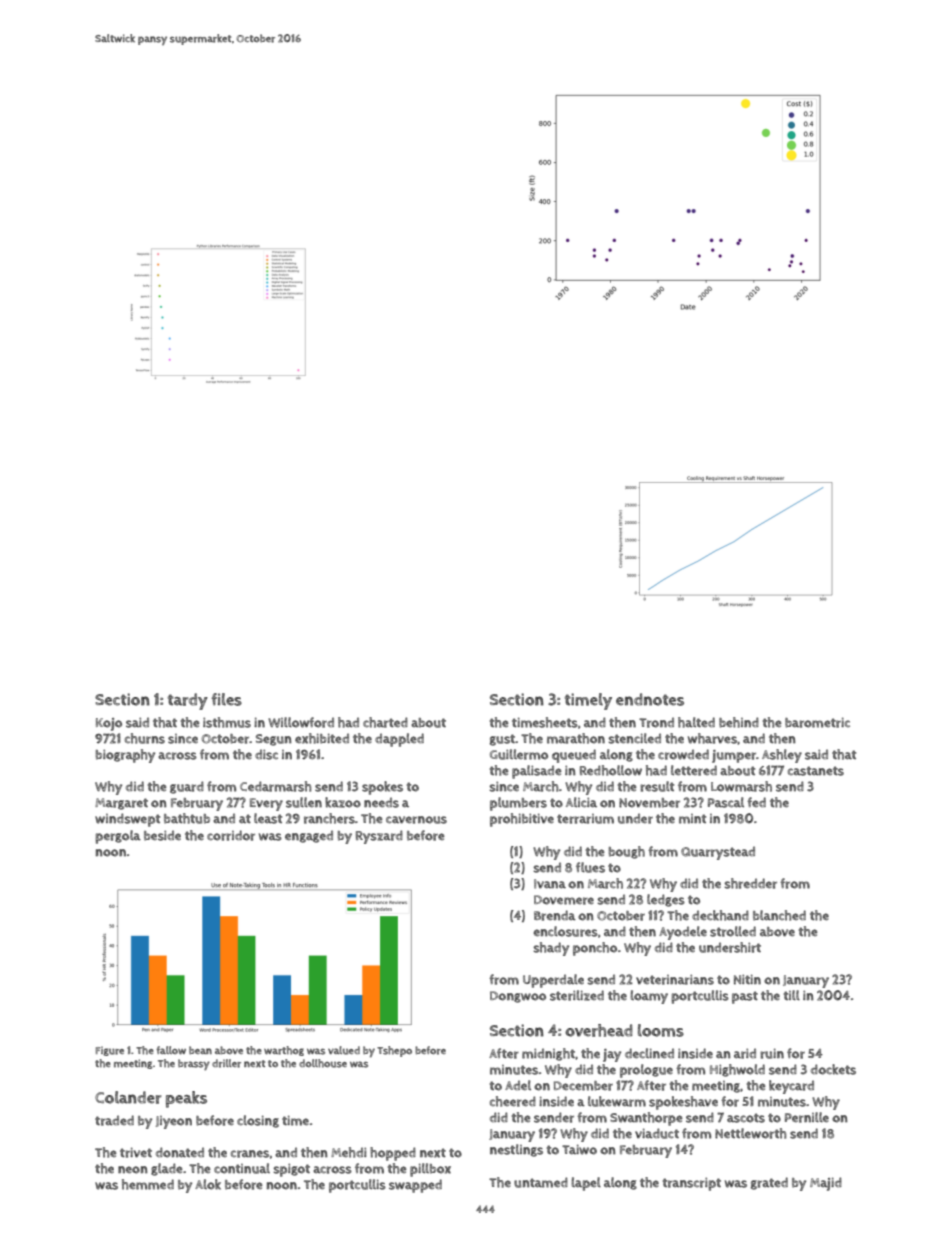 Image resolution: width=952 pixels, height=1233 pixels. Describe the element at coordinates (816, 771) in the image. I see `castanets` at that location.
